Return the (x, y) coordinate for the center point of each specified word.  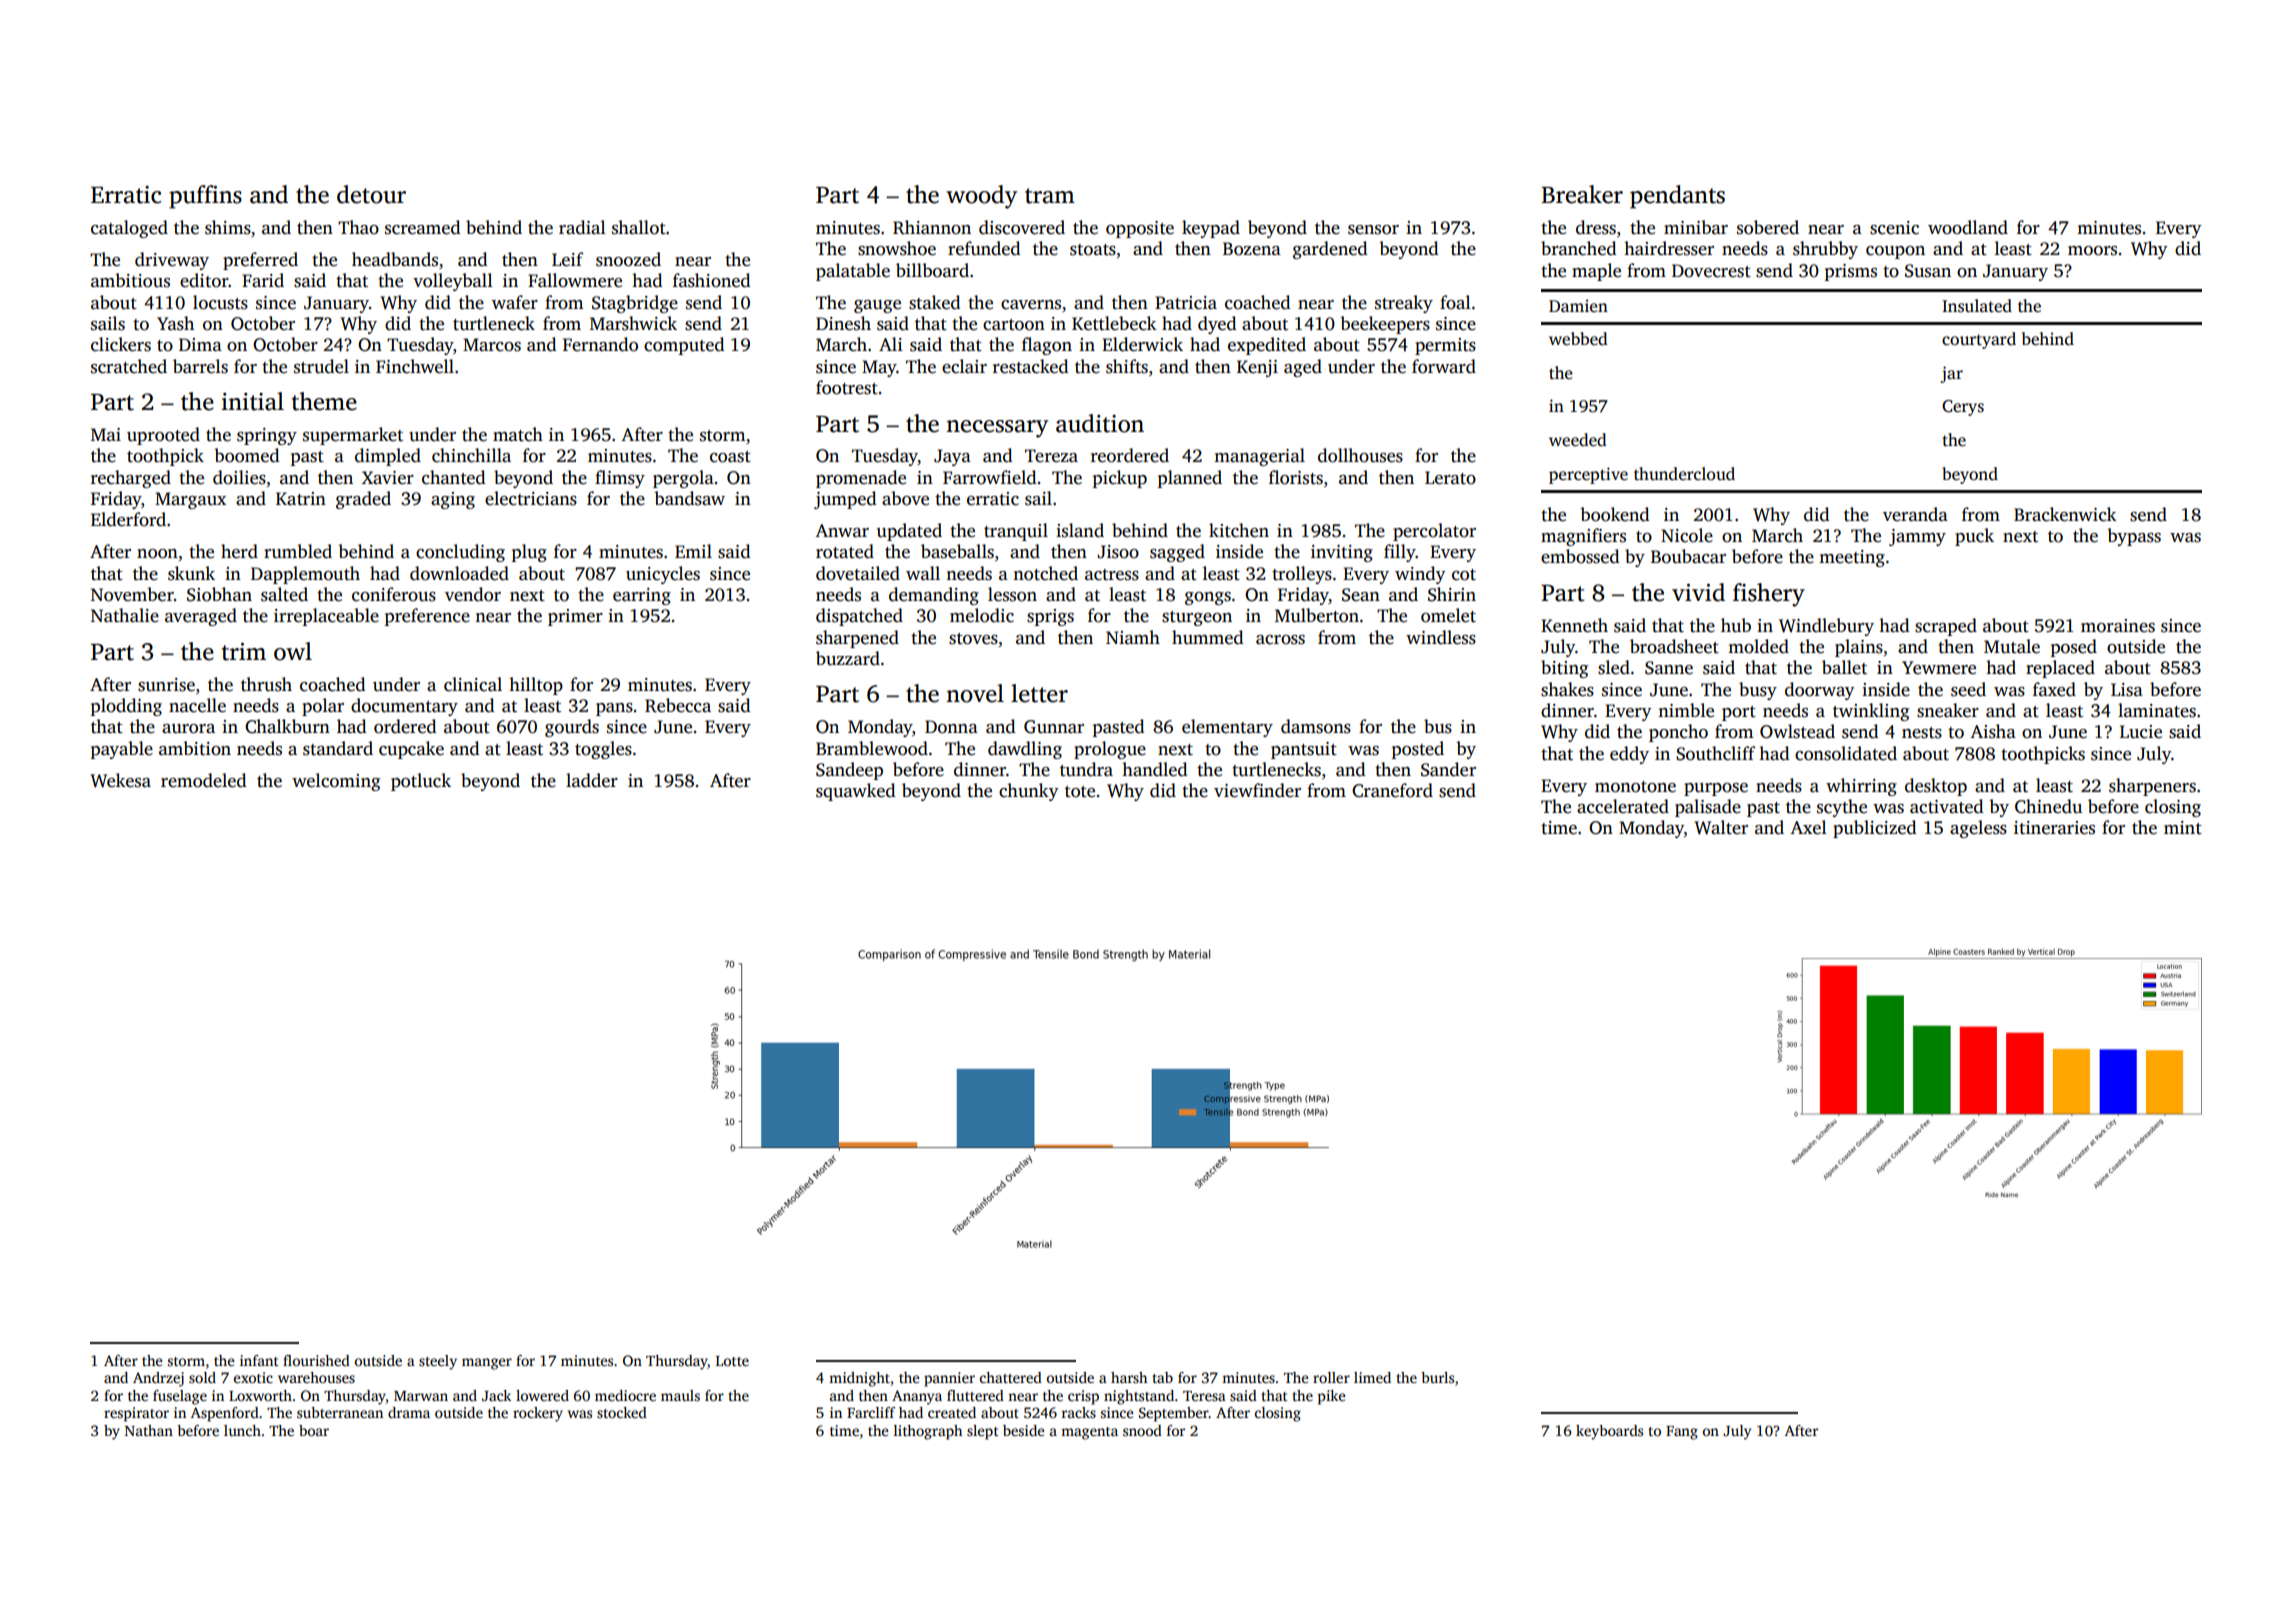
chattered (1011, 1377)
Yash (175, 323)
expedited (1267, 346)
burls (1437, 1377)
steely (438, 1362)
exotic (253, 1377)
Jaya (952, 457)
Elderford (128, 519)
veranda (1915, 514)
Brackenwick (2065, 514)
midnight (859, 1379)
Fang (1682, 1433)
